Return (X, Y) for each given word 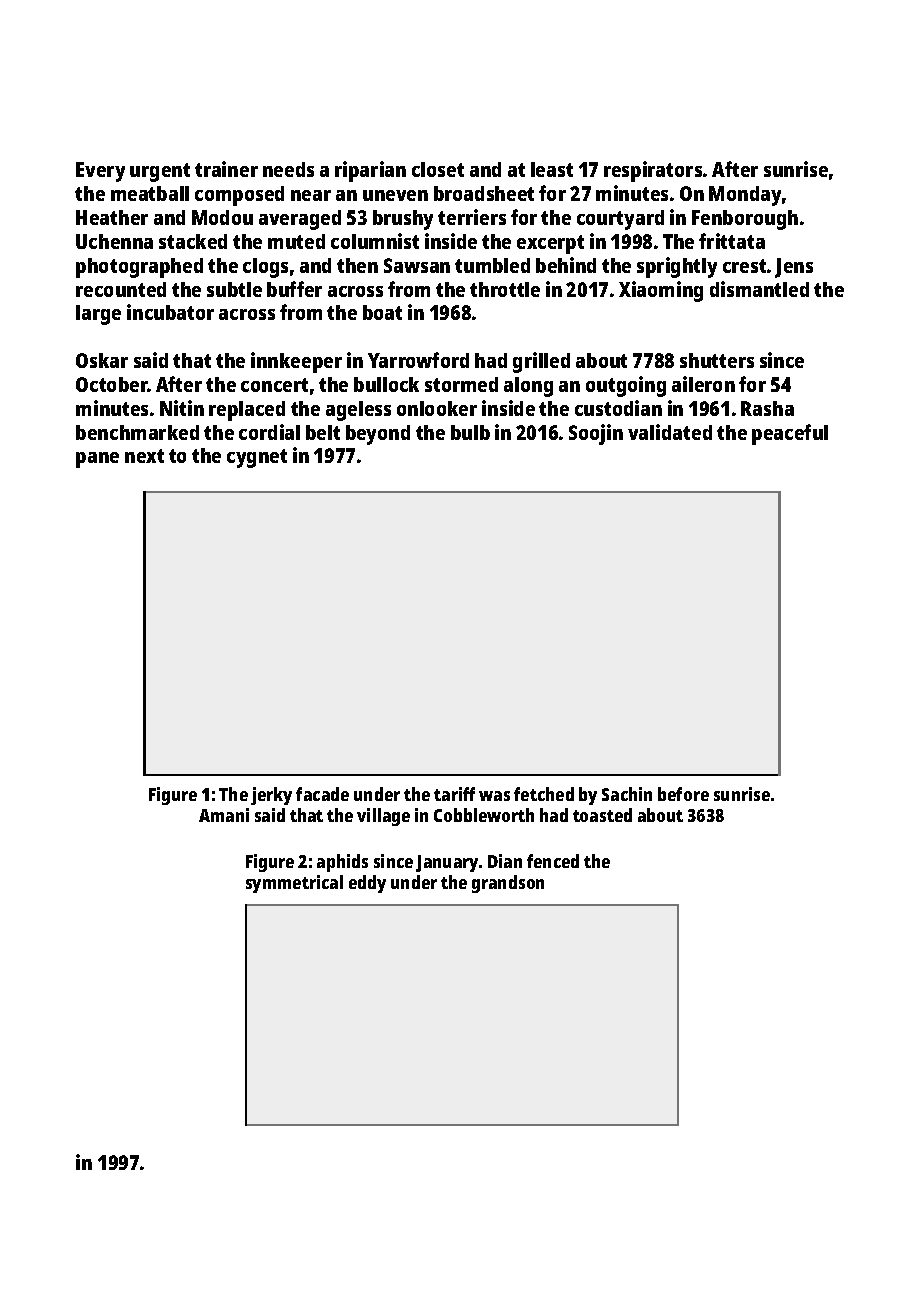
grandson (508, 884)
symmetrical (294, 884)
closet (438, 169)
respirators (653, 171)
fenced (553, 861)
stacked (193, 241)
